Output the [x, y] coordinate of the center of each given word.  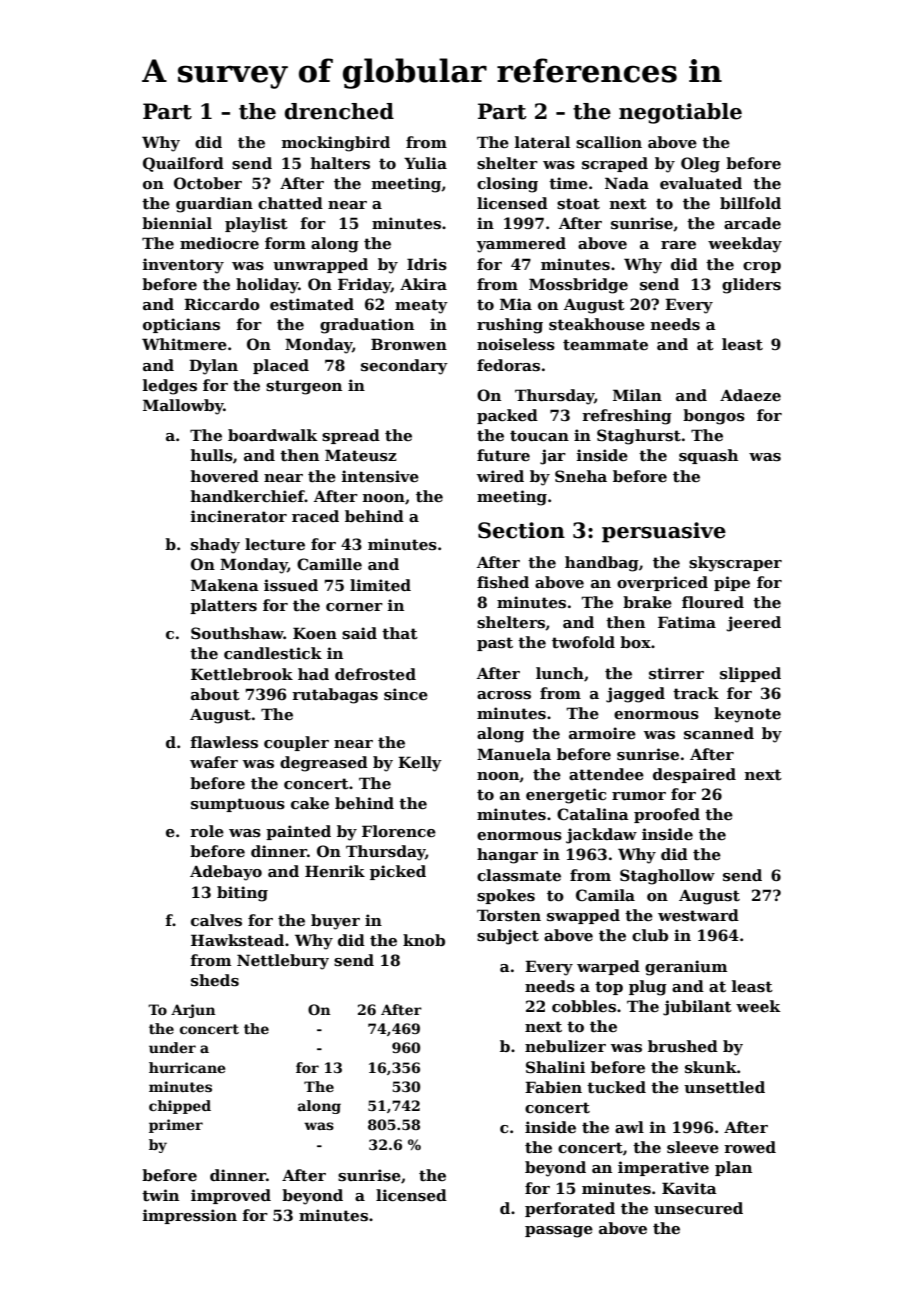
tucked [616, 1087]
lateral [542, 142]
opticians [181, 325]
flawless [224, 742]
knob [424, 940]
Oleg [700, 165]
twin [160, 1195]
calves [216, 920]
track [696, 693]
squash [708, 456]
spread [351, 436]
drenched [339, 111]
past [495, 644]
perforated [570, 1209]
